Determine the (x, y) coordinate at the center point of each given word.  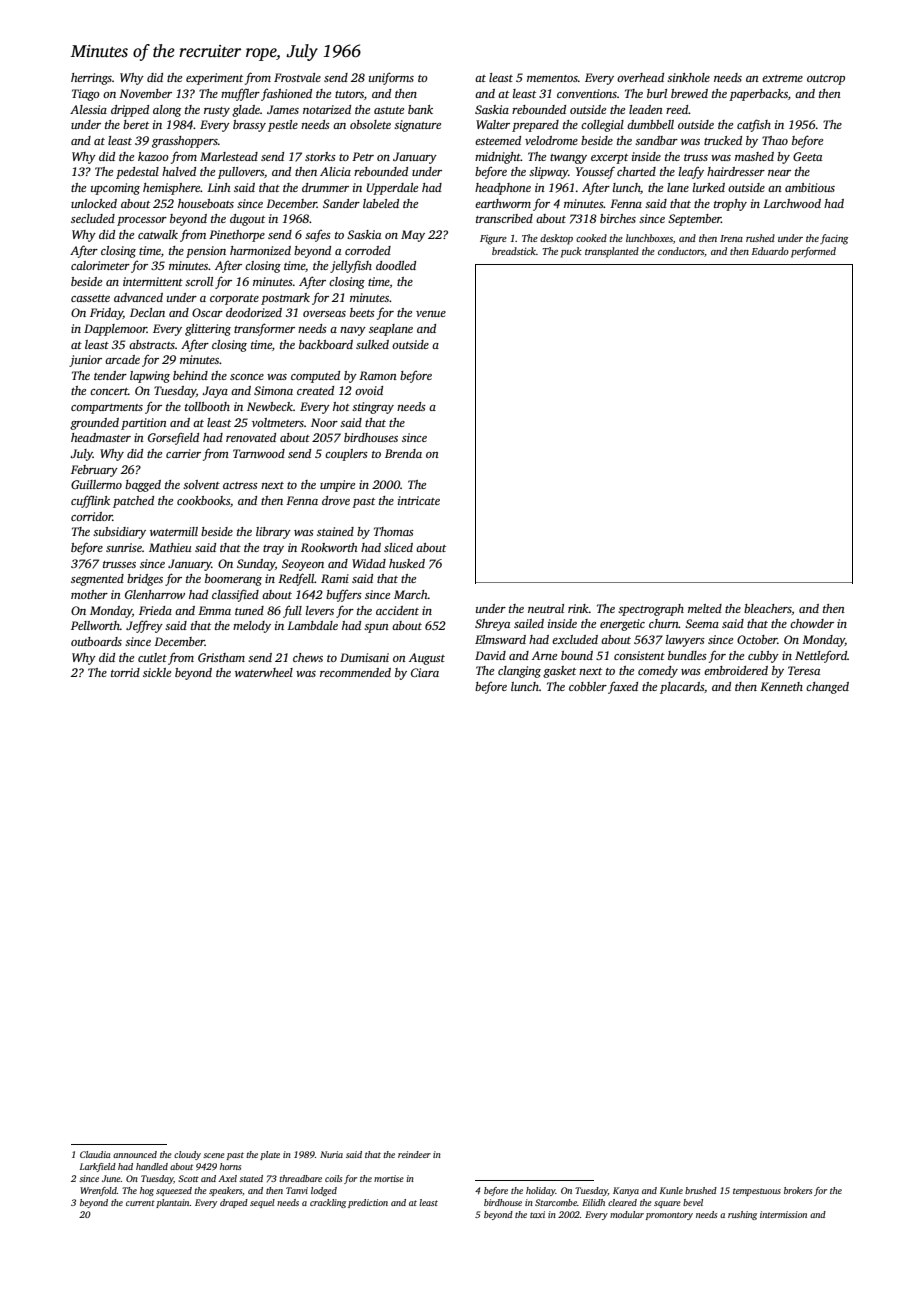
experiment (214, 79)
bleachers (768, 608)
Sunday (256, 565)
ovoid (369, 390)
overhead (640, 77)
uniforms (391, 78)
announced (135, 1154)
